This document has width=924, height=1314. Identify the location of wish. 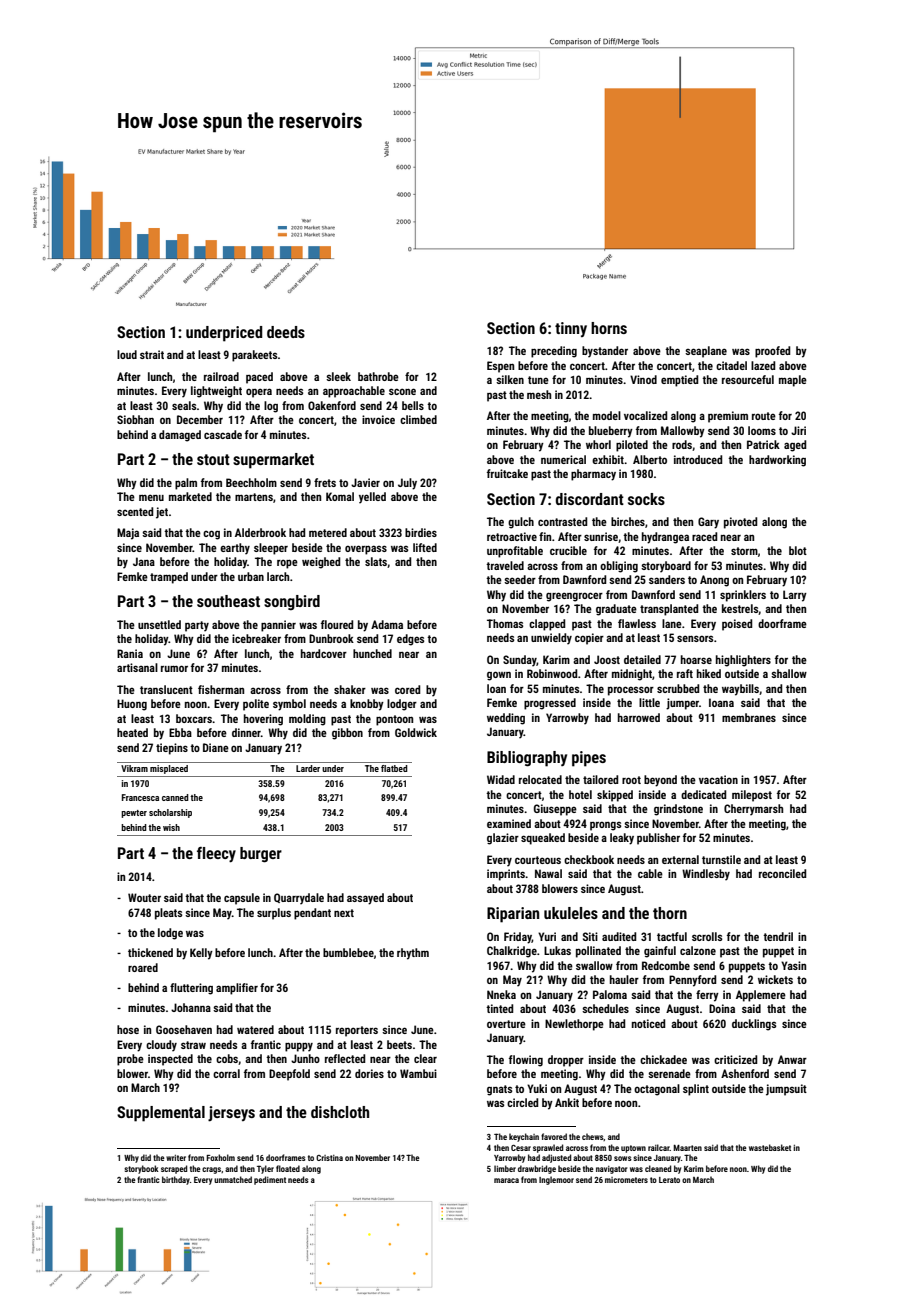
(171, 827).
